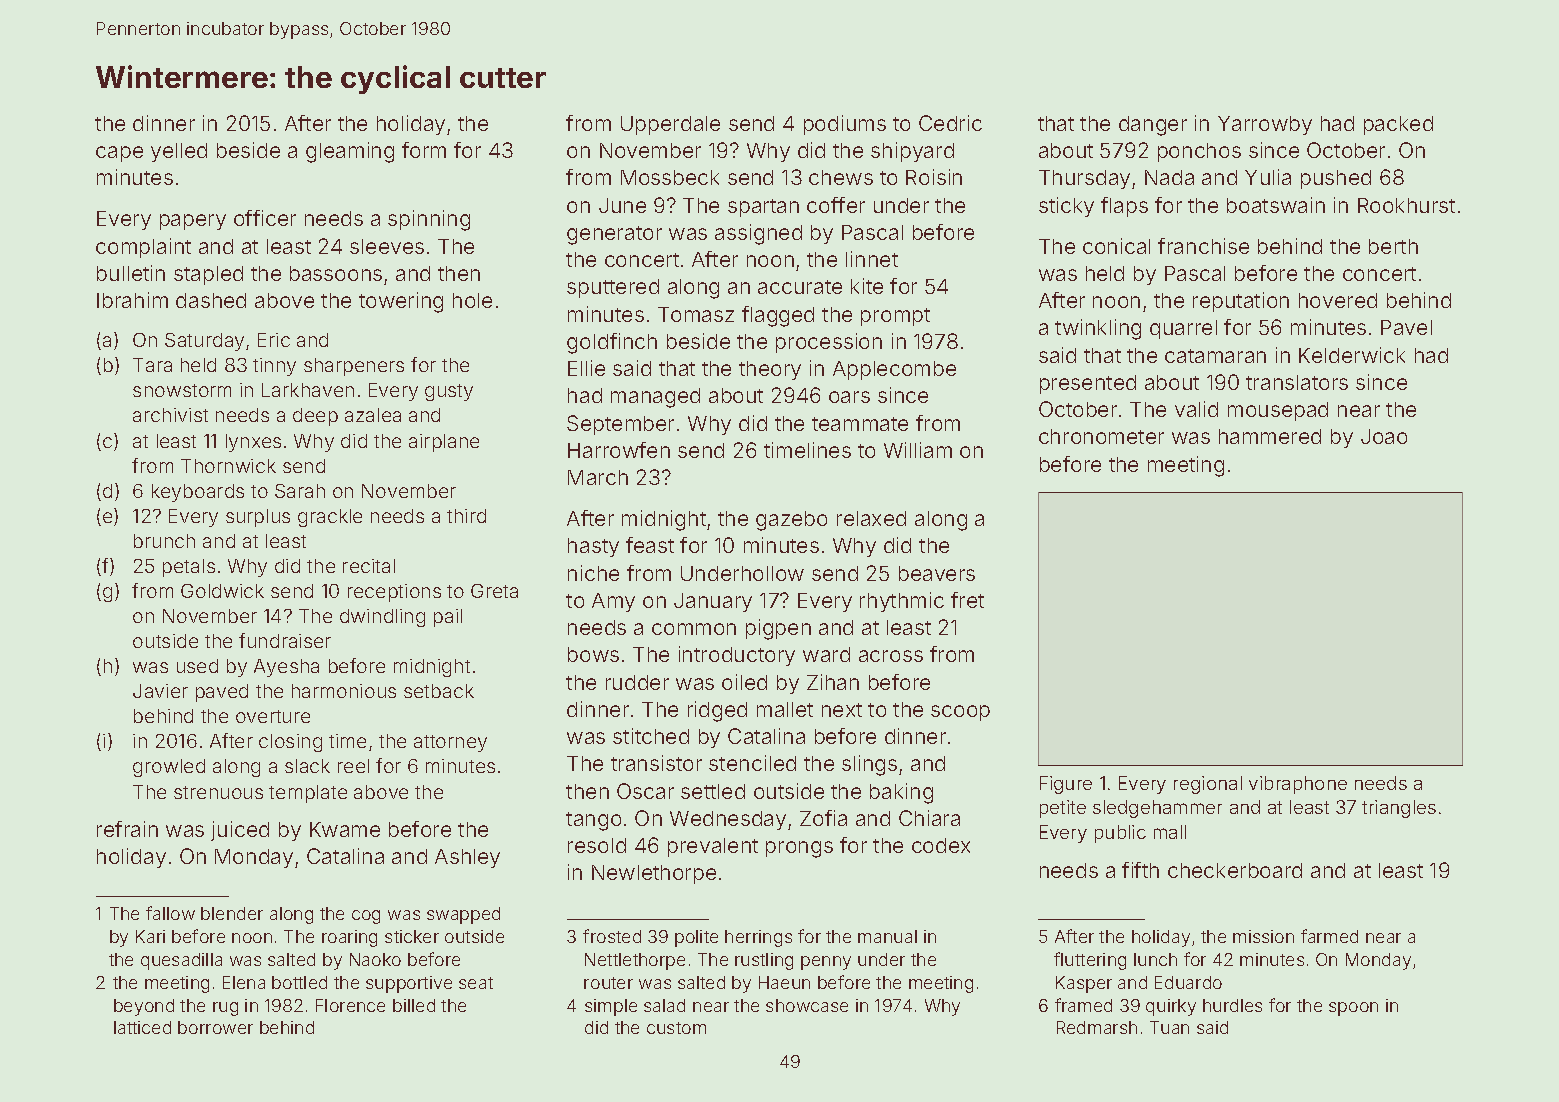 This document has width=1559, height=1102. What do you see at coordinates (950, 123) in the document?
I see `Cedric` at bounding box center [950, 123].
